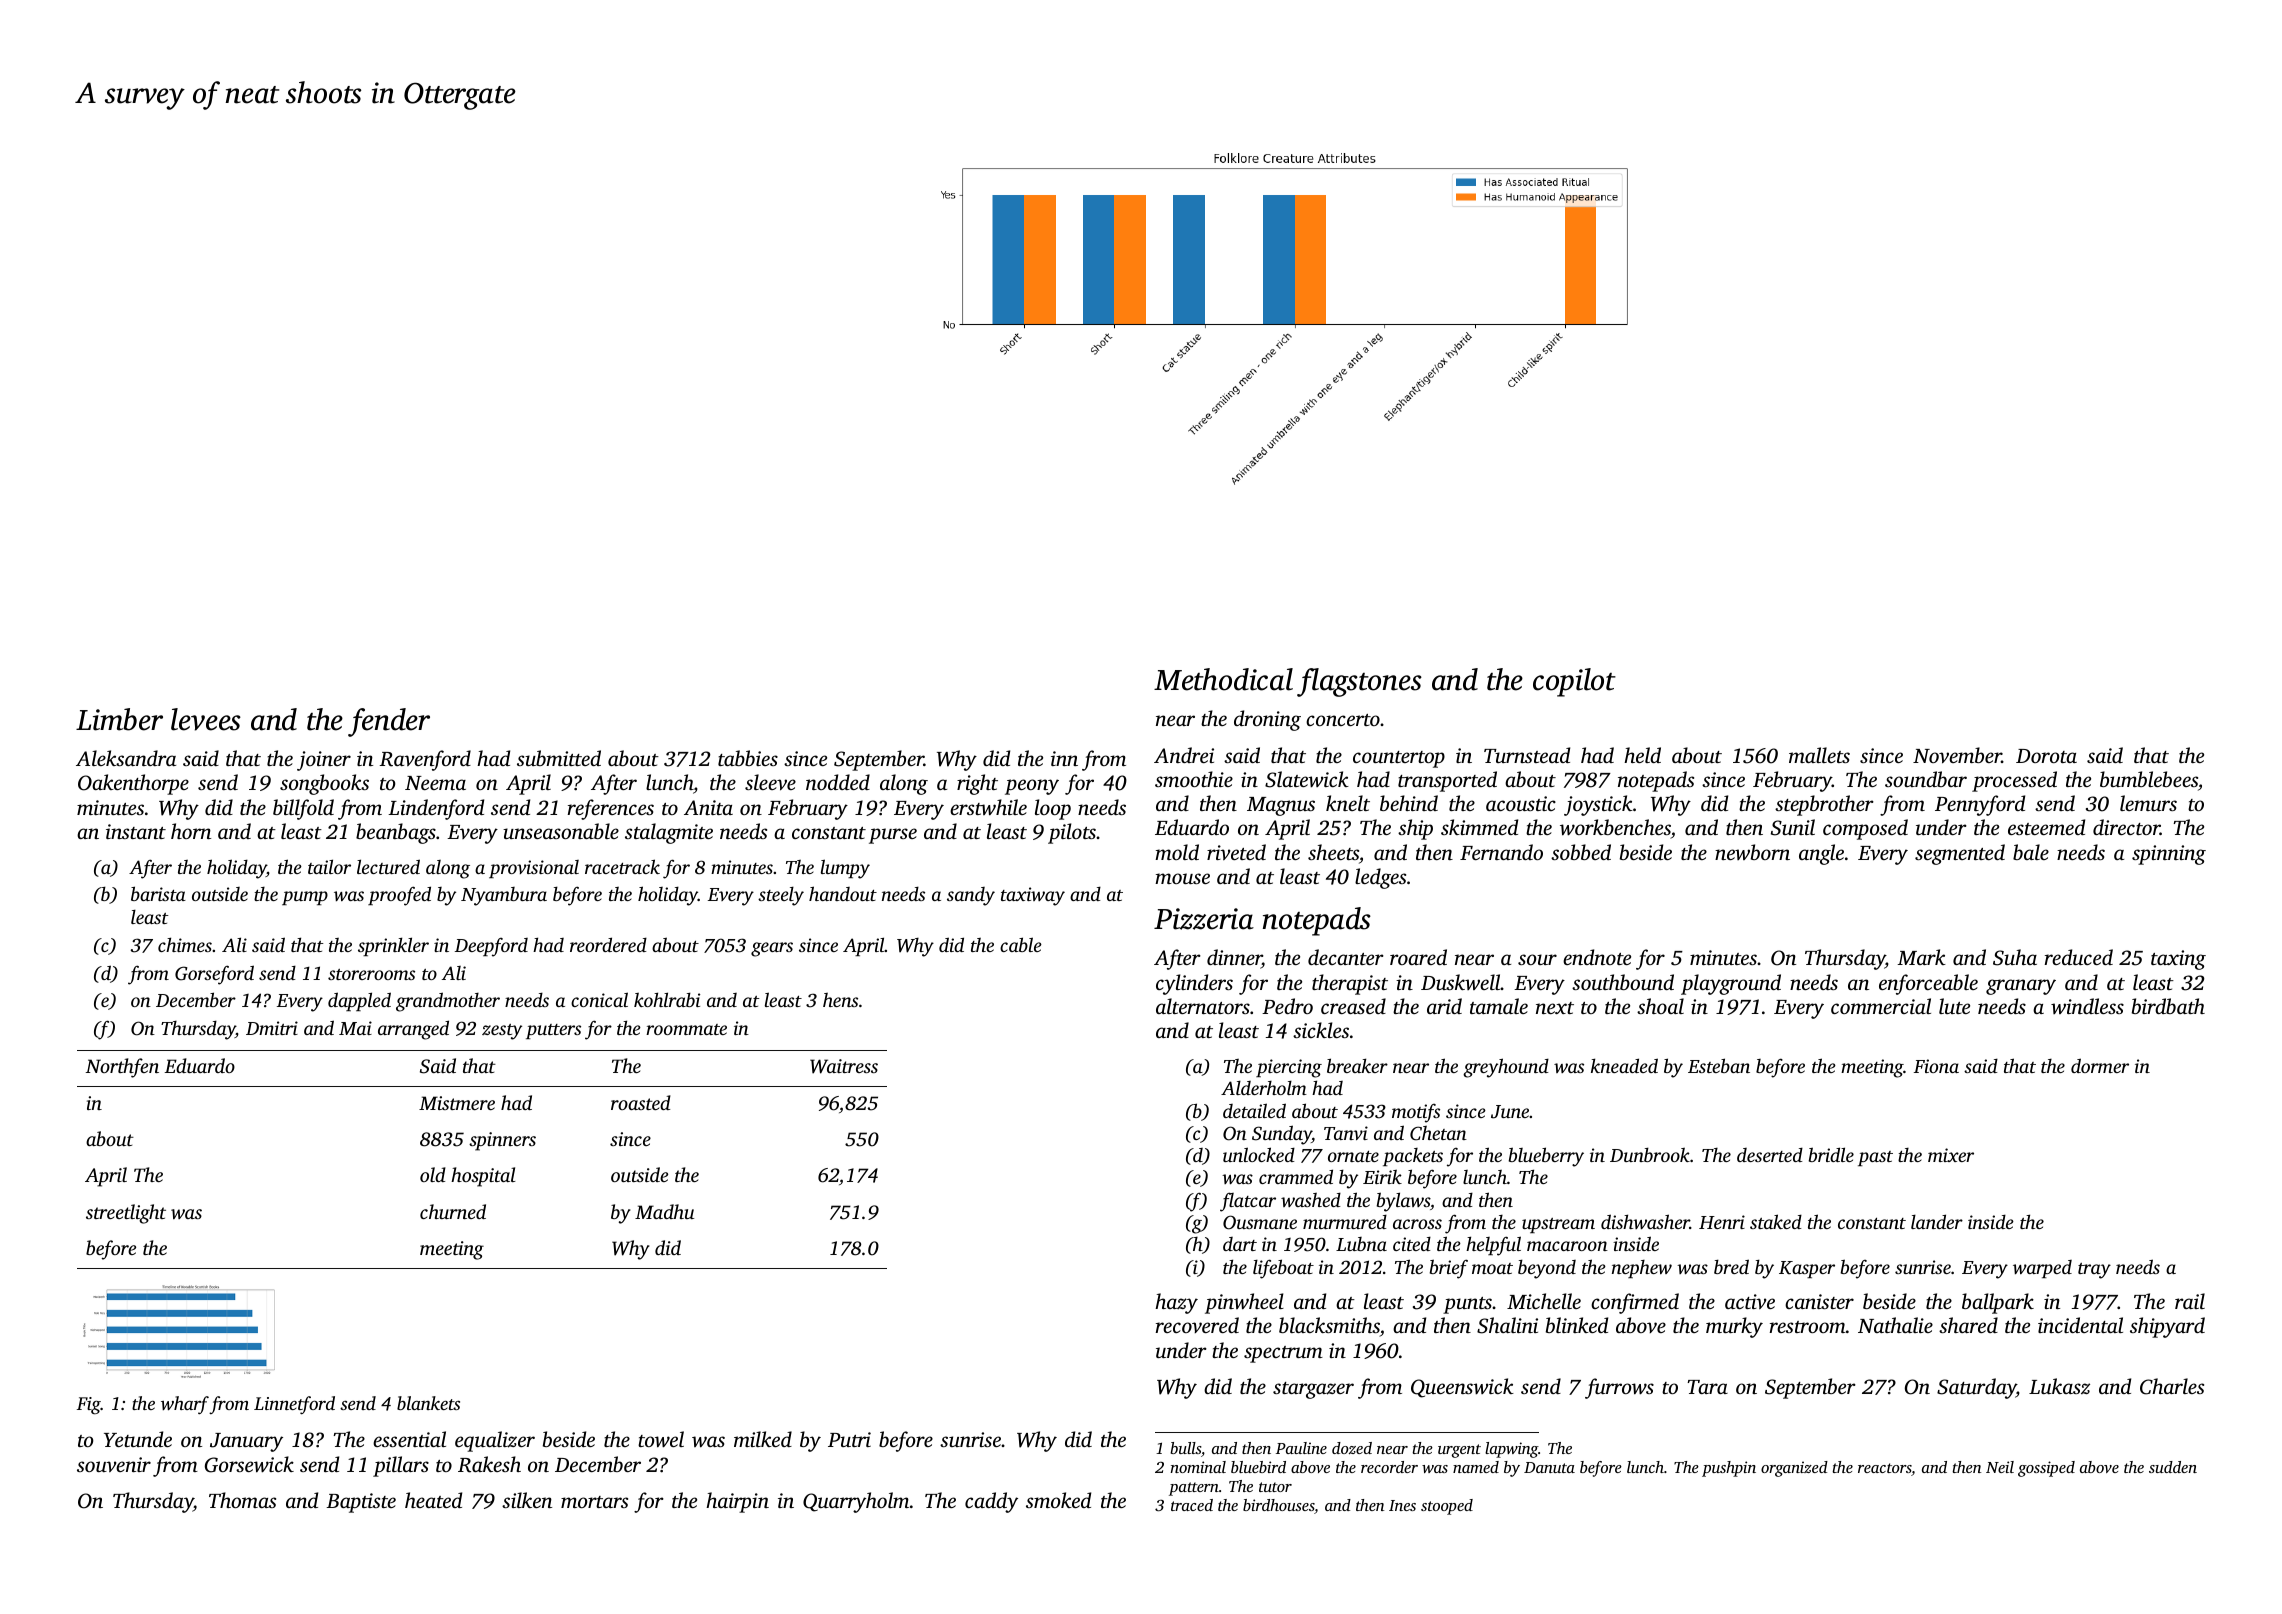  What do you see at coordinates (2031, 852) in the image?
I see `bale` at bounding box center [2031, 852].
